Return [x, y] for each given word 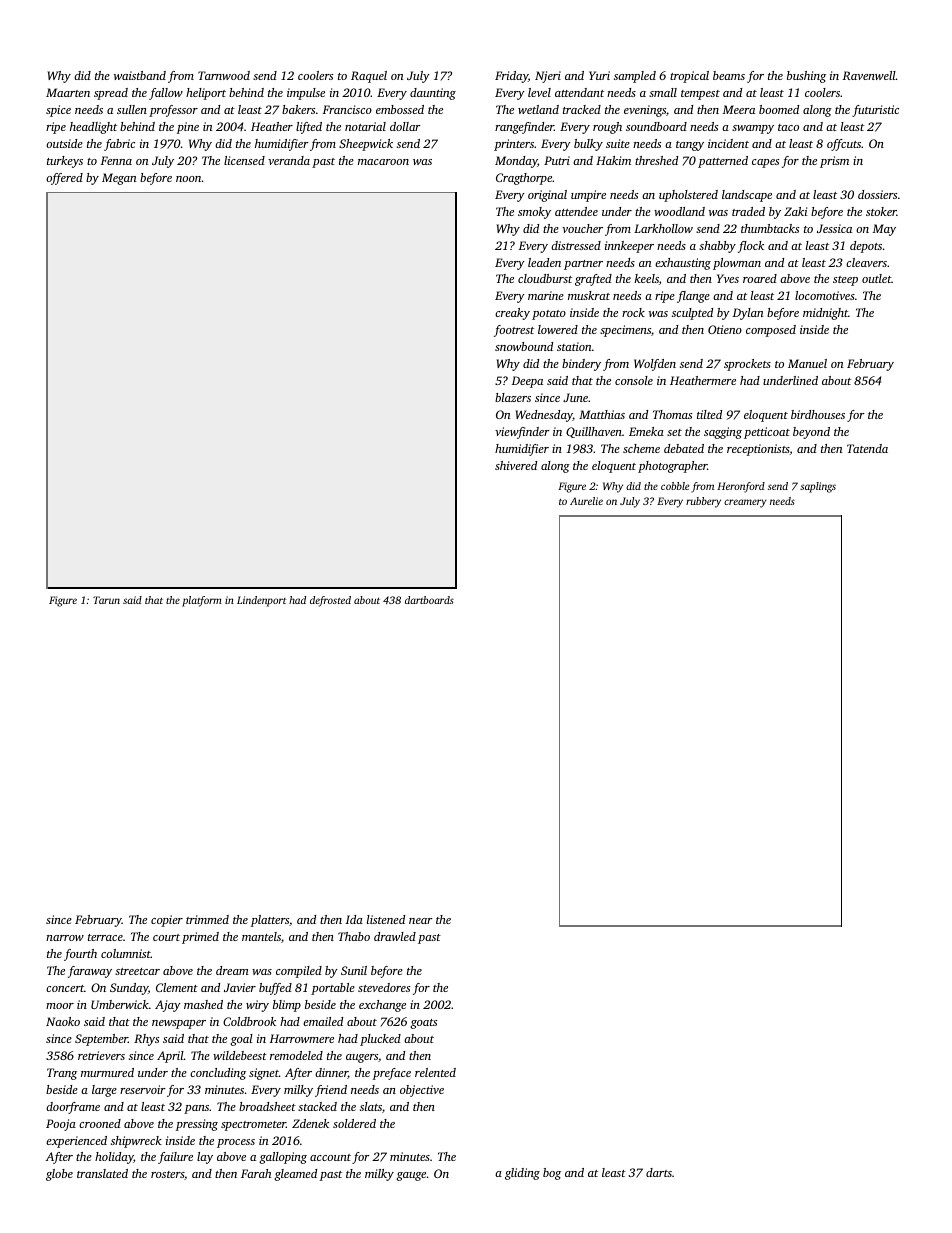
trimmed [207, 919]
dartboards [429, 600]
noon [189, 179]
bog [552, 1174]
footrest [514, 331]
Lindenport [261, 601]
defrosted [330, 601]
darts [659, 1172]
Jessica [834, 228]
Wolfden [655, 365]
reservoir [143, 1089]
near [421, 921]
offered [64, 179]
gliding [522, 1174]
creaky [512, 314]
